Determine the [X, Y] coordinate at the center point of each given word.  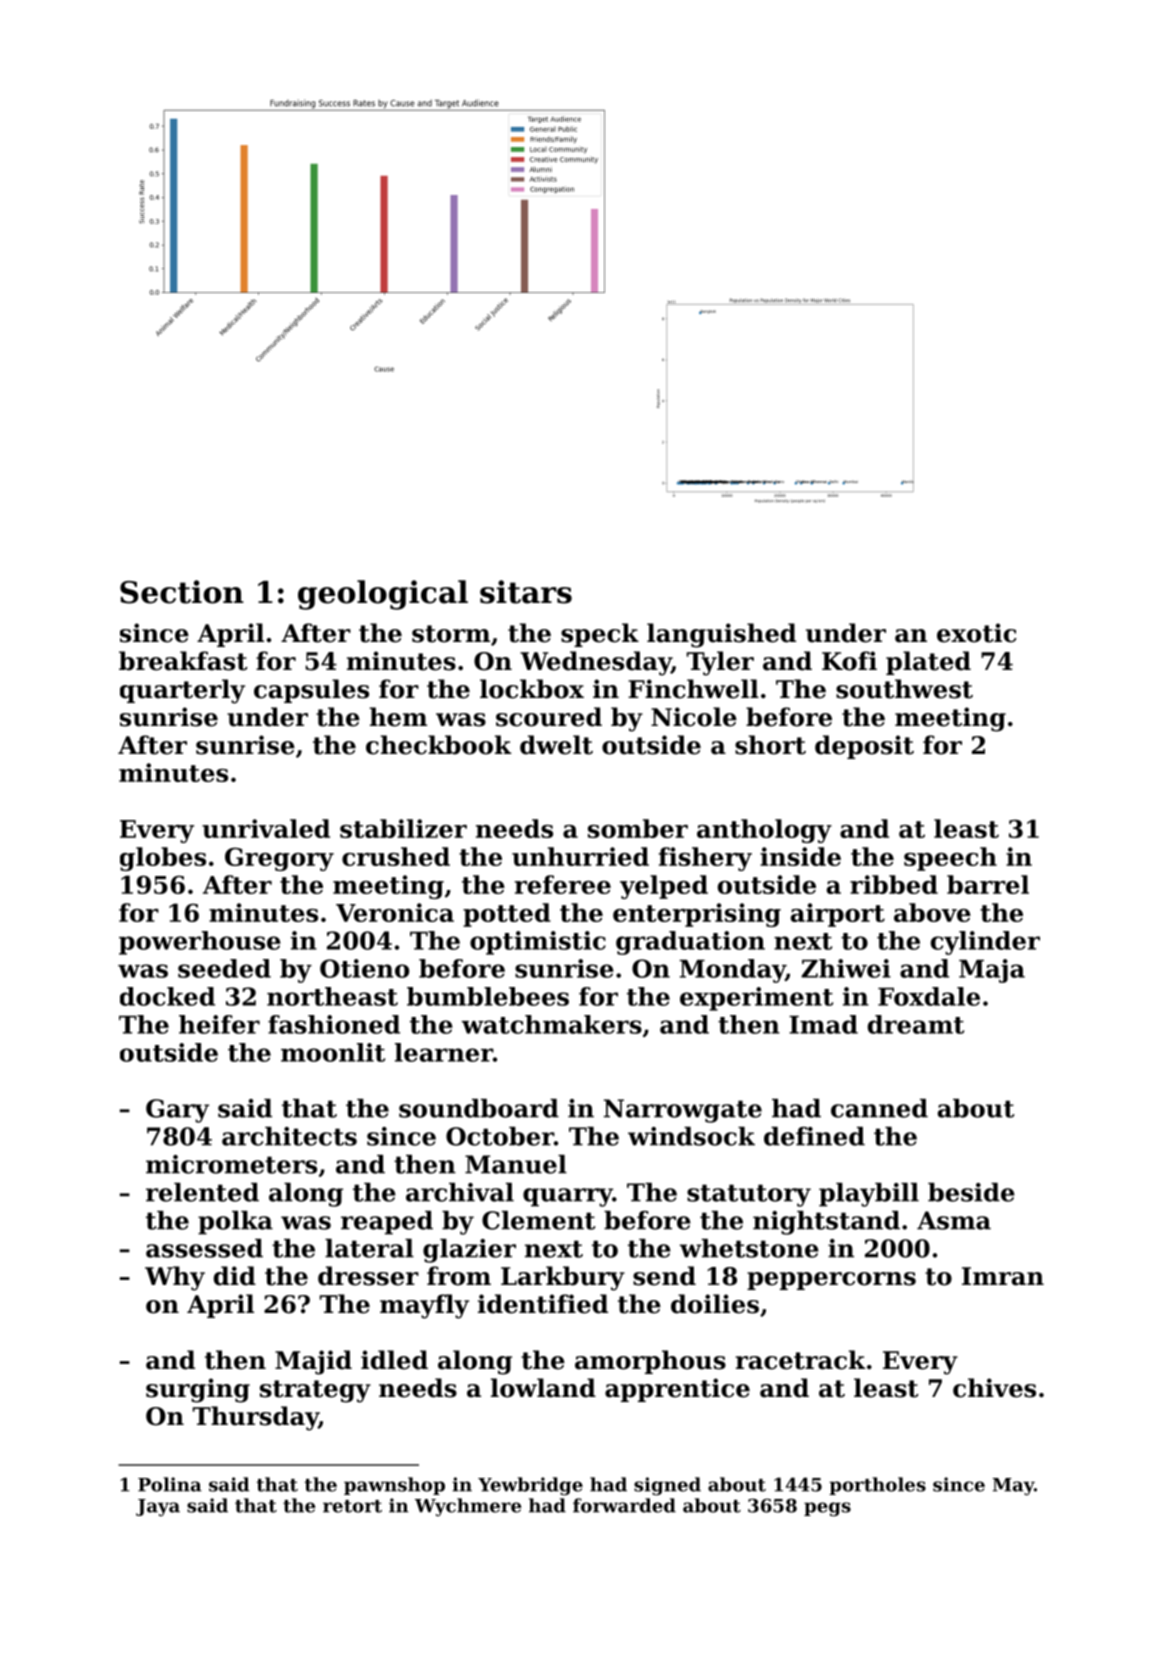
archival [460, 1192]
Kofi [849, 661]
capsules [311, 691]
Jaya [158, 1507]
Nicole [694, 717]
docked [167, 996]
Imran [1003, 1276]
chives [994, 1388]
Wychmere [468, 1507]
